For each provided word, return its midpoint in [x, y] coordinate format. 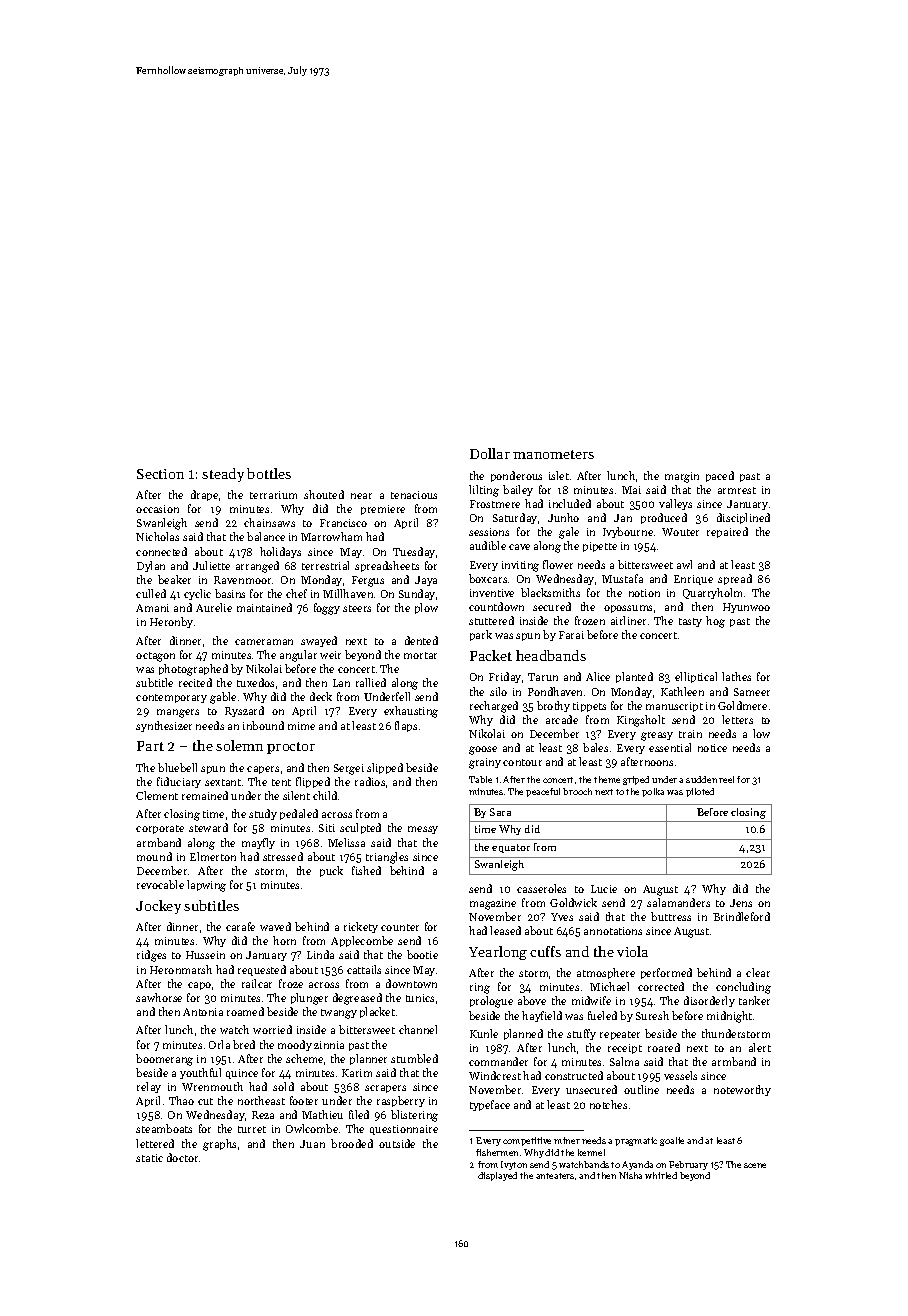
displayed [497, 1176]
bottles [269, 473]
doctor [182, 1157]
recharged [494, 707]
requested [262, 970]
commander [498, 1061]
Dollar [490, 453]
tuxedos [255, 682]
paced [720, 476]
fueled [602, 1015]
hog [715, 622]
